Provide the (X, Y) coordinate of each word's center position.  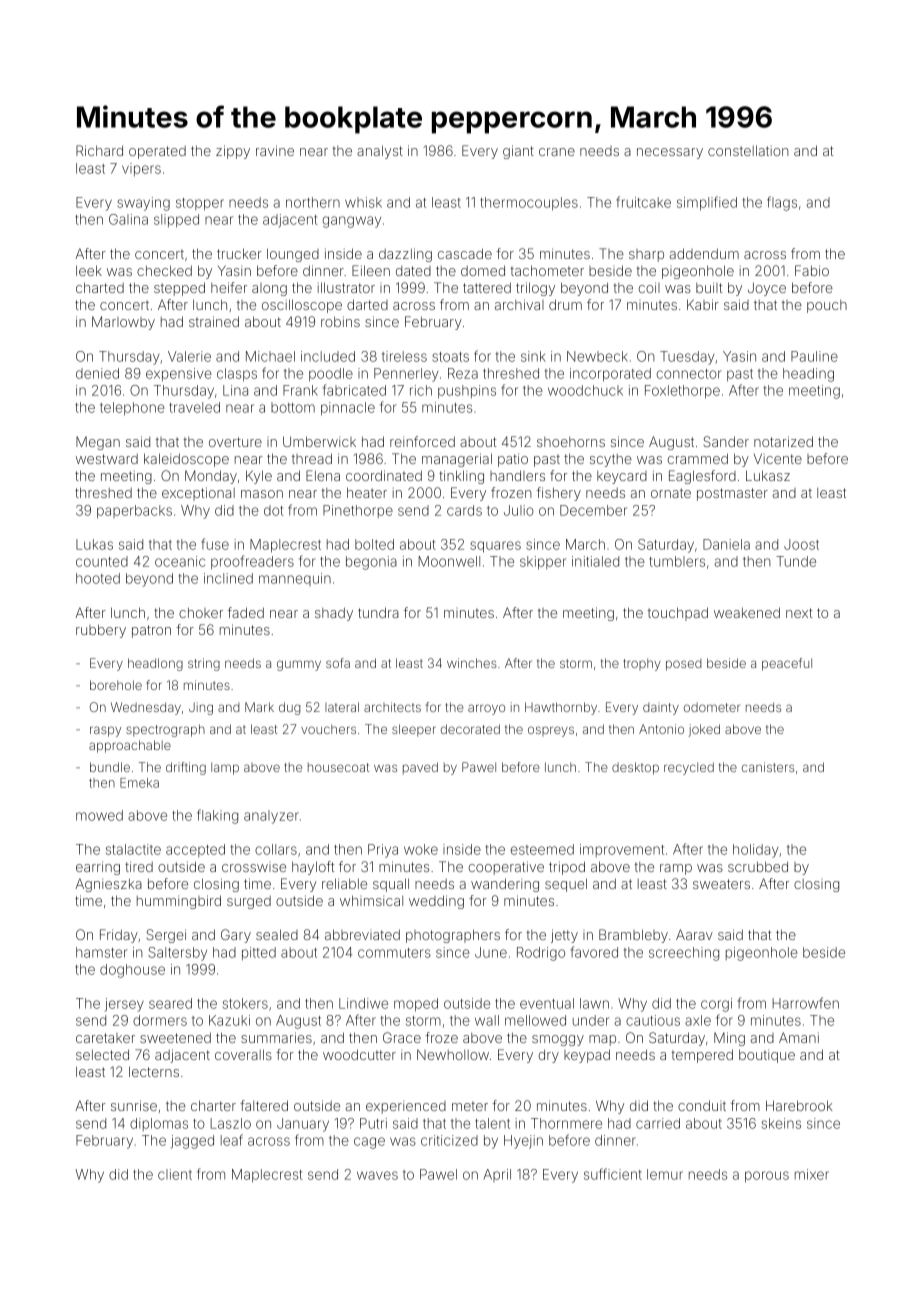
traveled (194, 407)
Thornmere (566, 1123)
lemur (665, 1174)
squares (495, 547)
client (175, 1174)
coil (649, 287)
